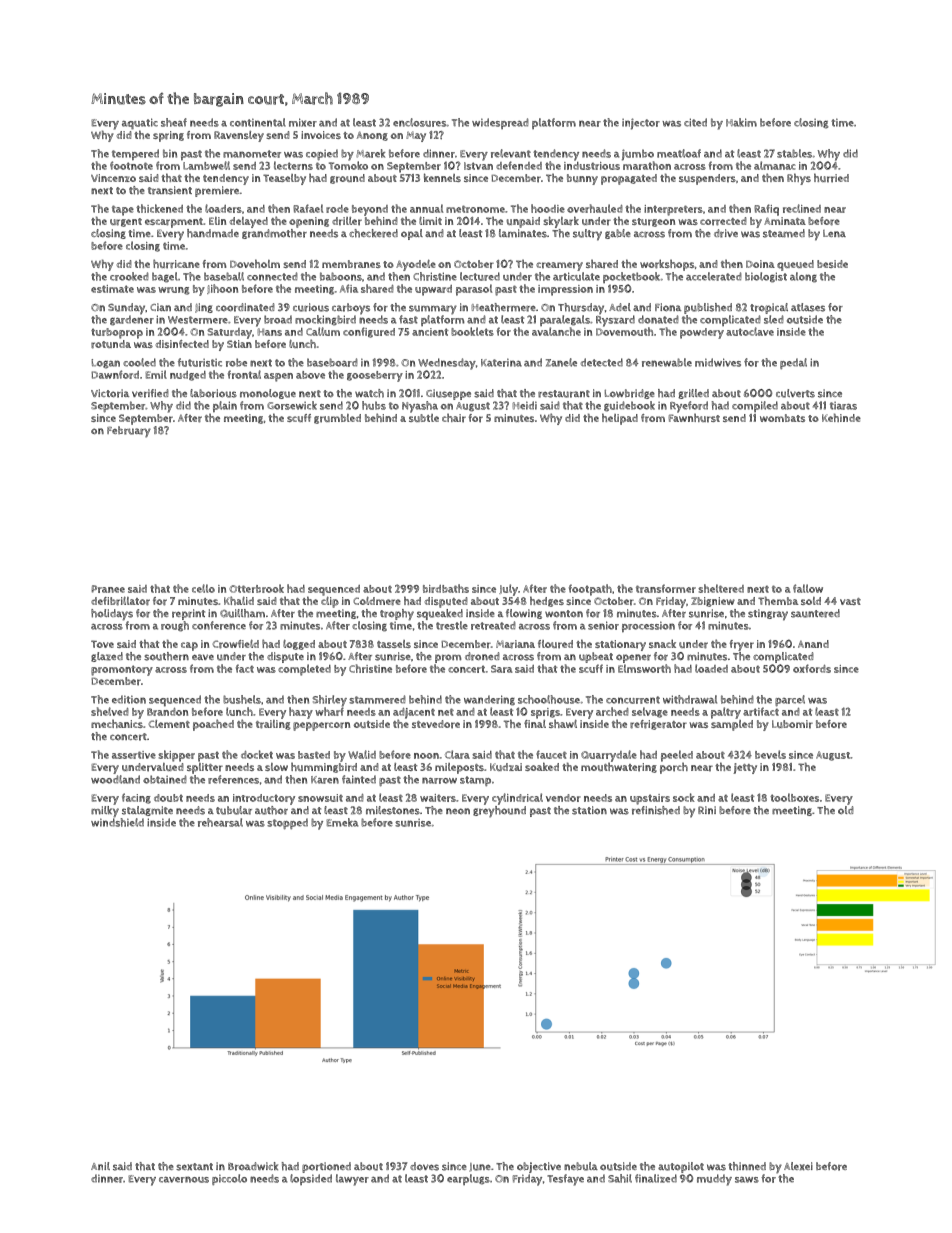  I want to click on muddy, so click(714, 1180).
